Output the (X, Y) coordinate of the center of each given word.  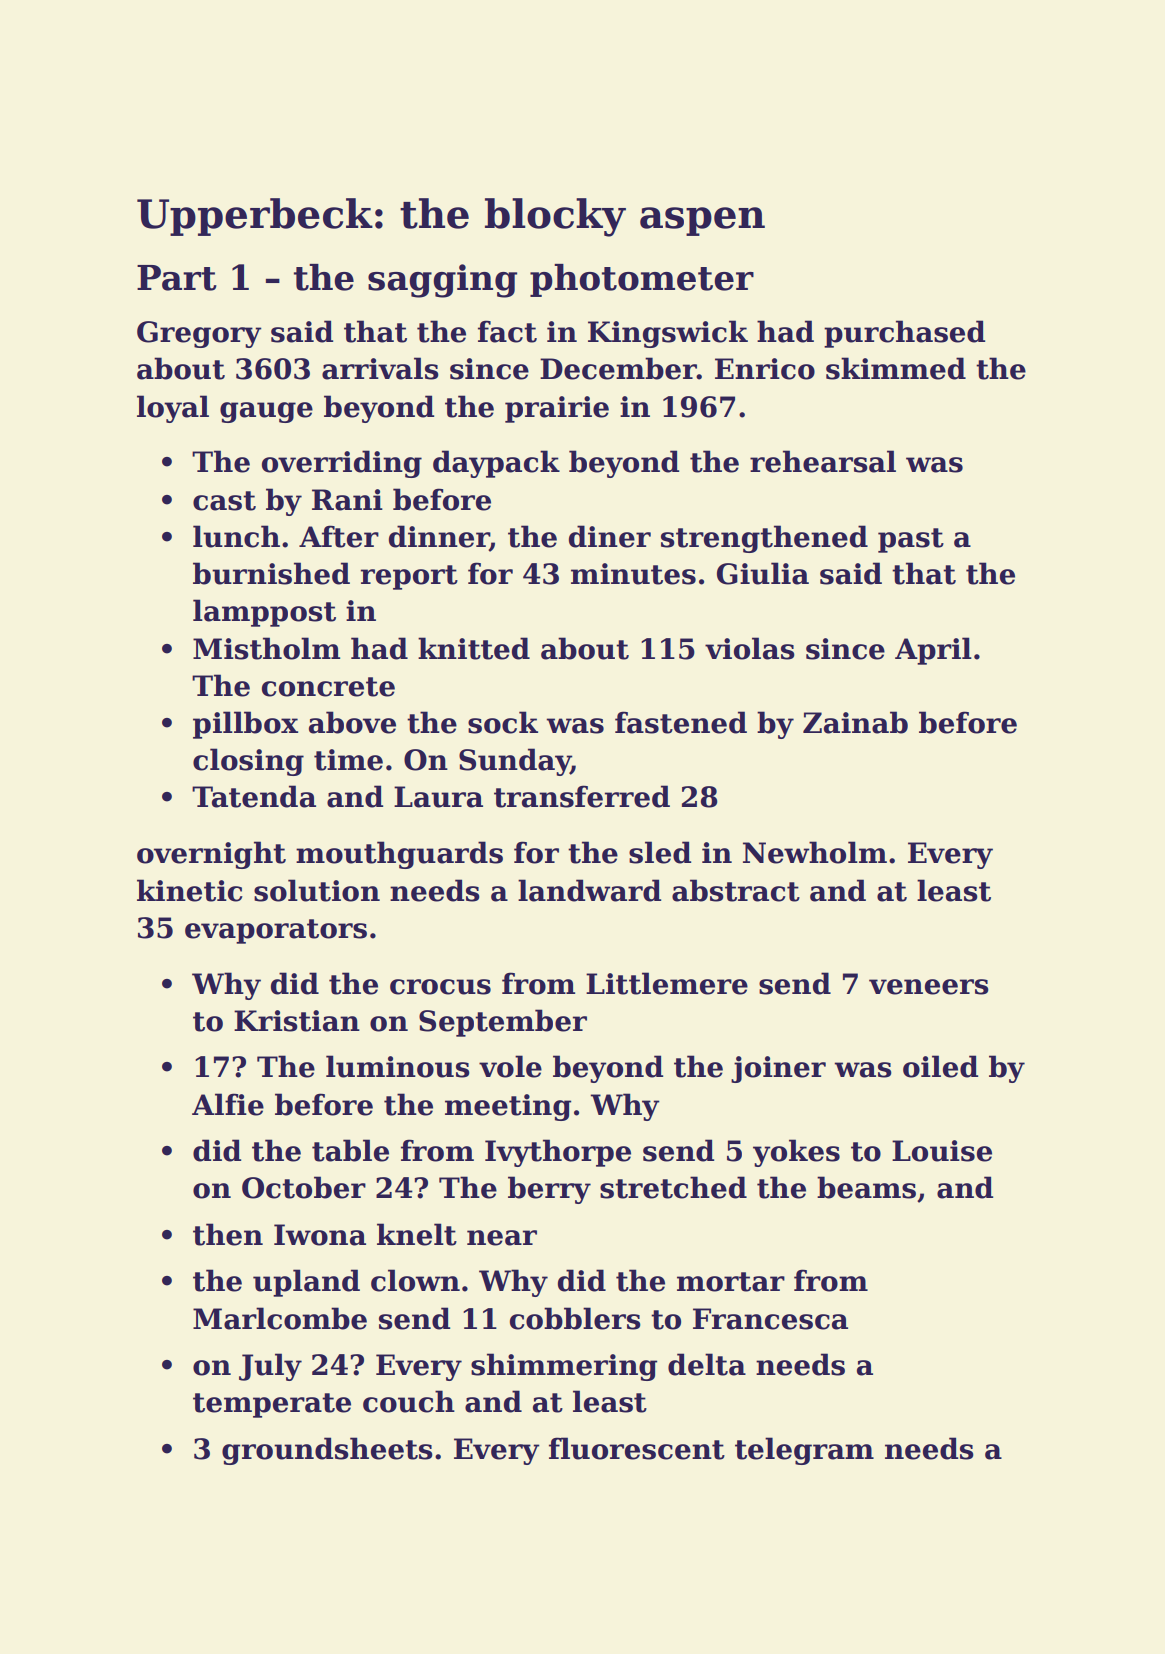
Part (177, 278)
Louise (942, 1151)
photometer (642, 280)
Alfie (228, 1104)
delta (707, 1364)
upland (306, 1283)
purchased (904, 334)
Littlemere (667, 983)
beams (866, 1187)
